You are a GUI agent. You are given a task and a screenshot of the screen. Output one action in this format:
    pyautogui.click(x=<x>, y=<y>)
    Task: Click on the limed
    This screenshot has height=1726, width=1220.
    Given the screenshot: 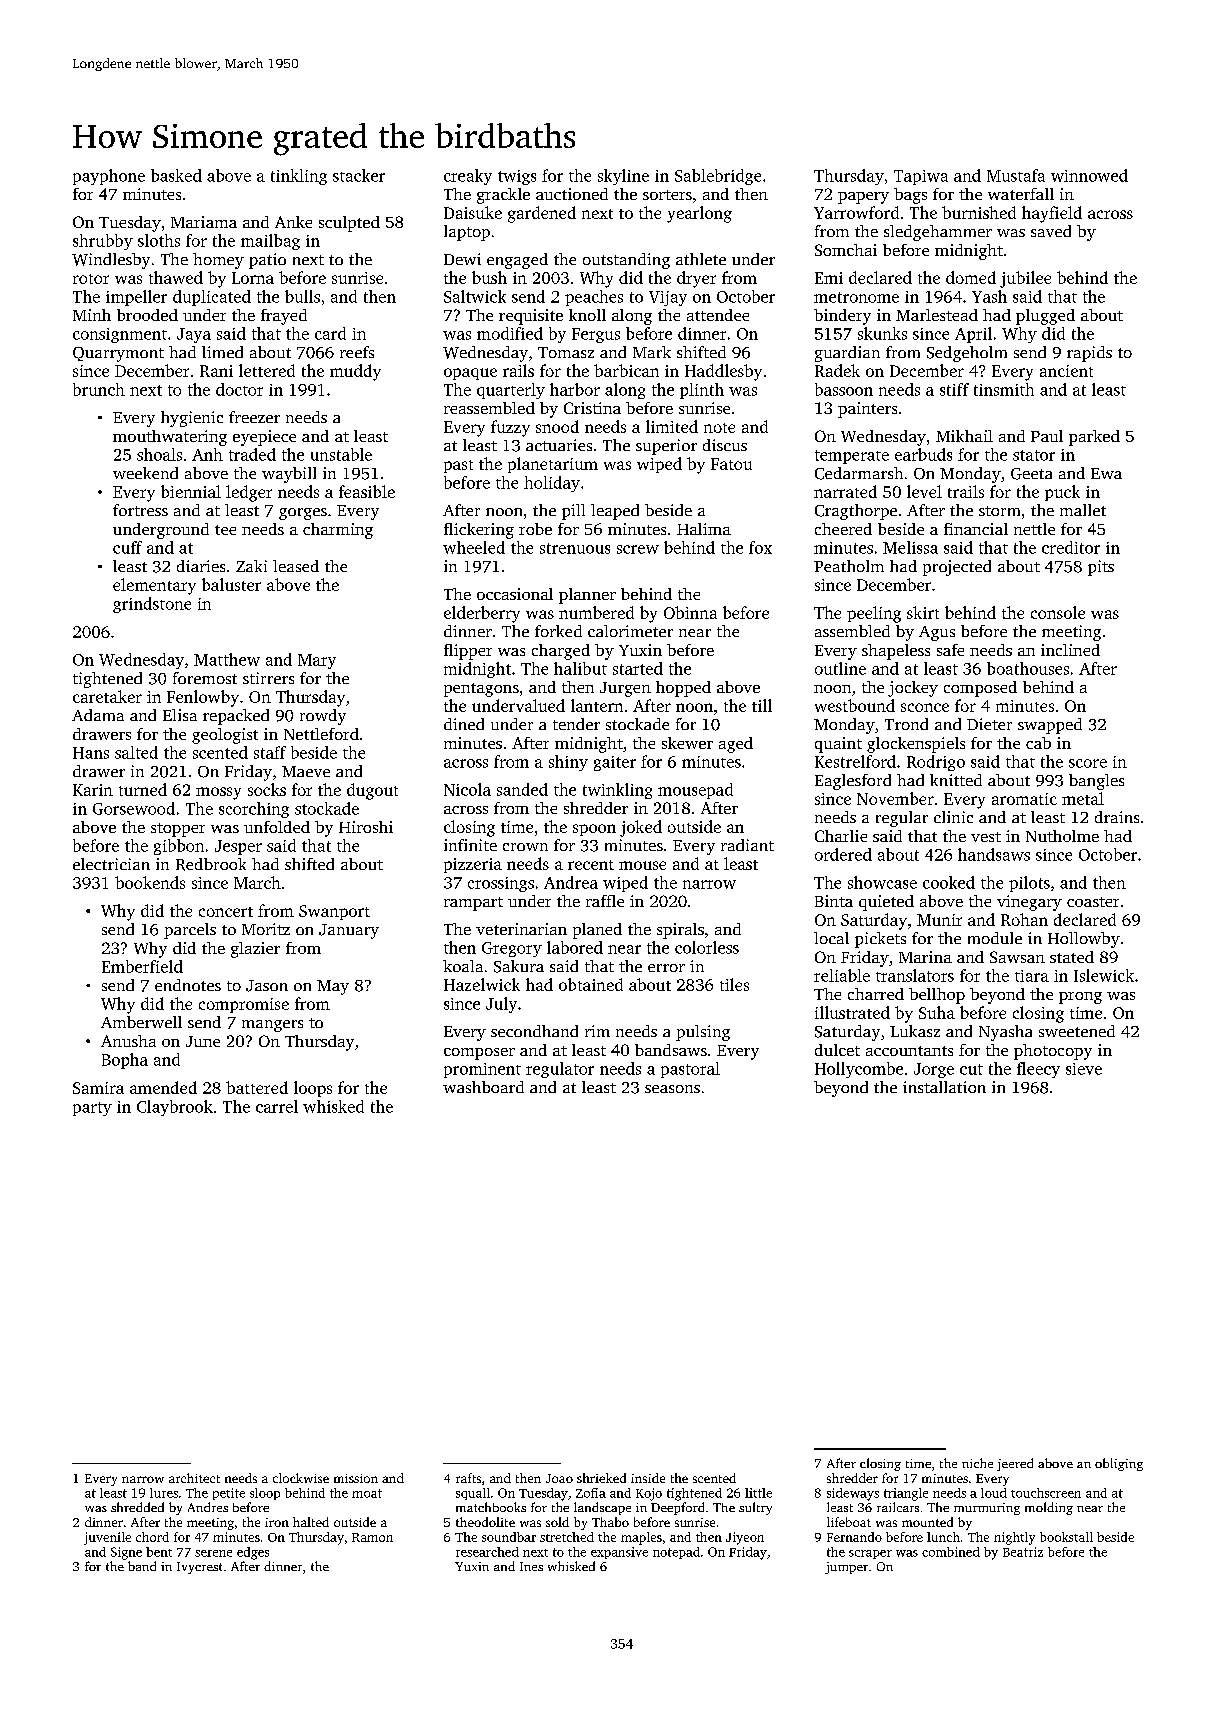 What is the action you would take?
    pyautogui.click(x=222, y=352)
